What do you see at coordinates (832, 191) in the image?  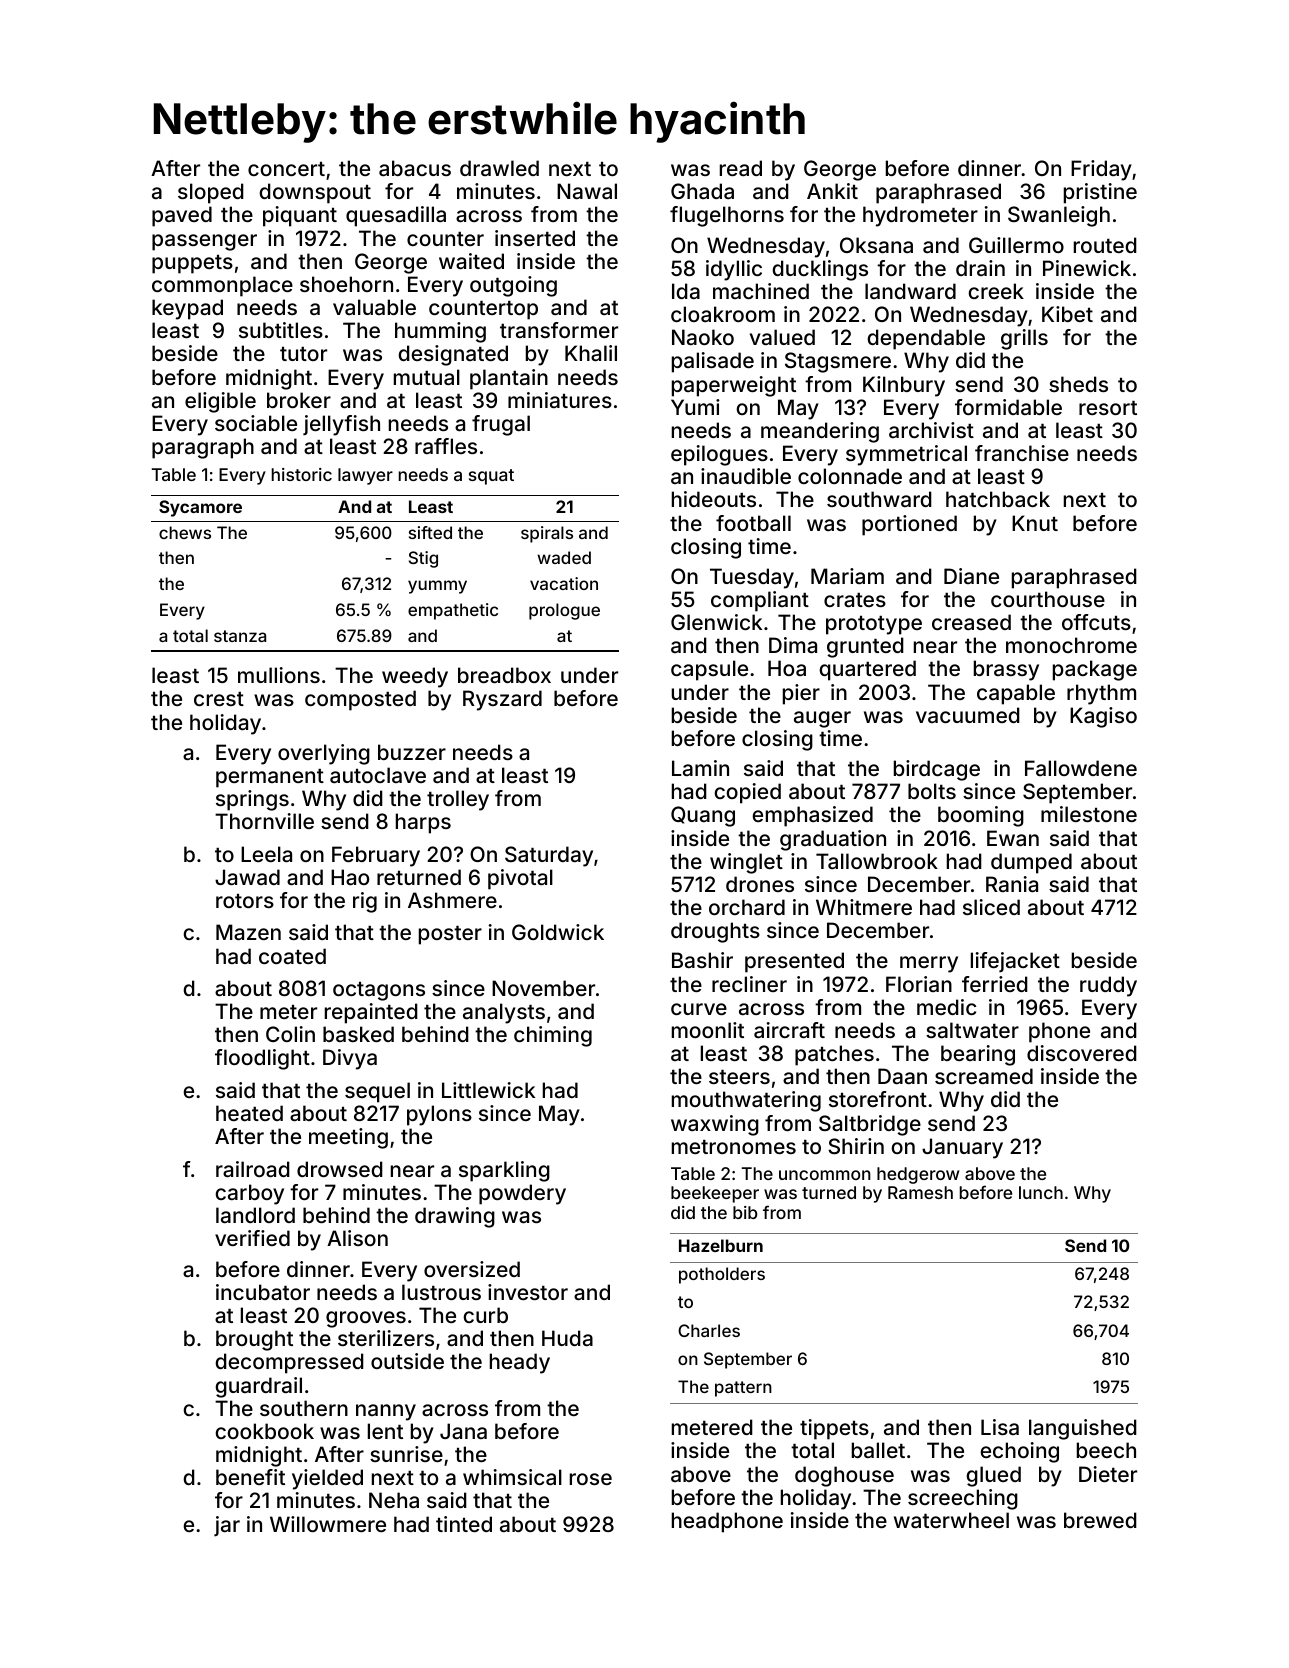 I see `Ankit` at bounding box center [832, 191].
